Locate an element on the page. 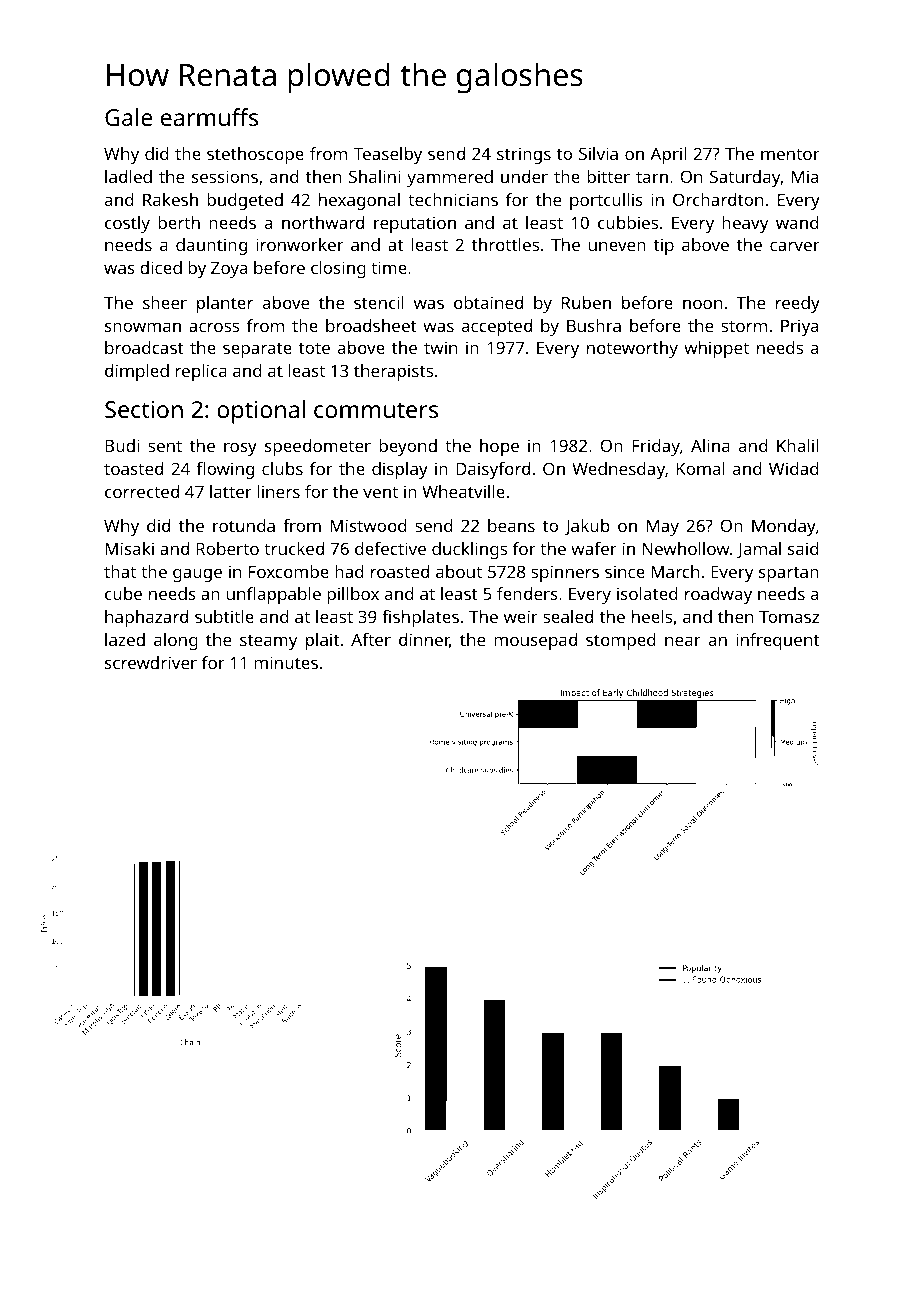 This document has height=1311, width=924. mentor is located at coordinates (790, 154).
